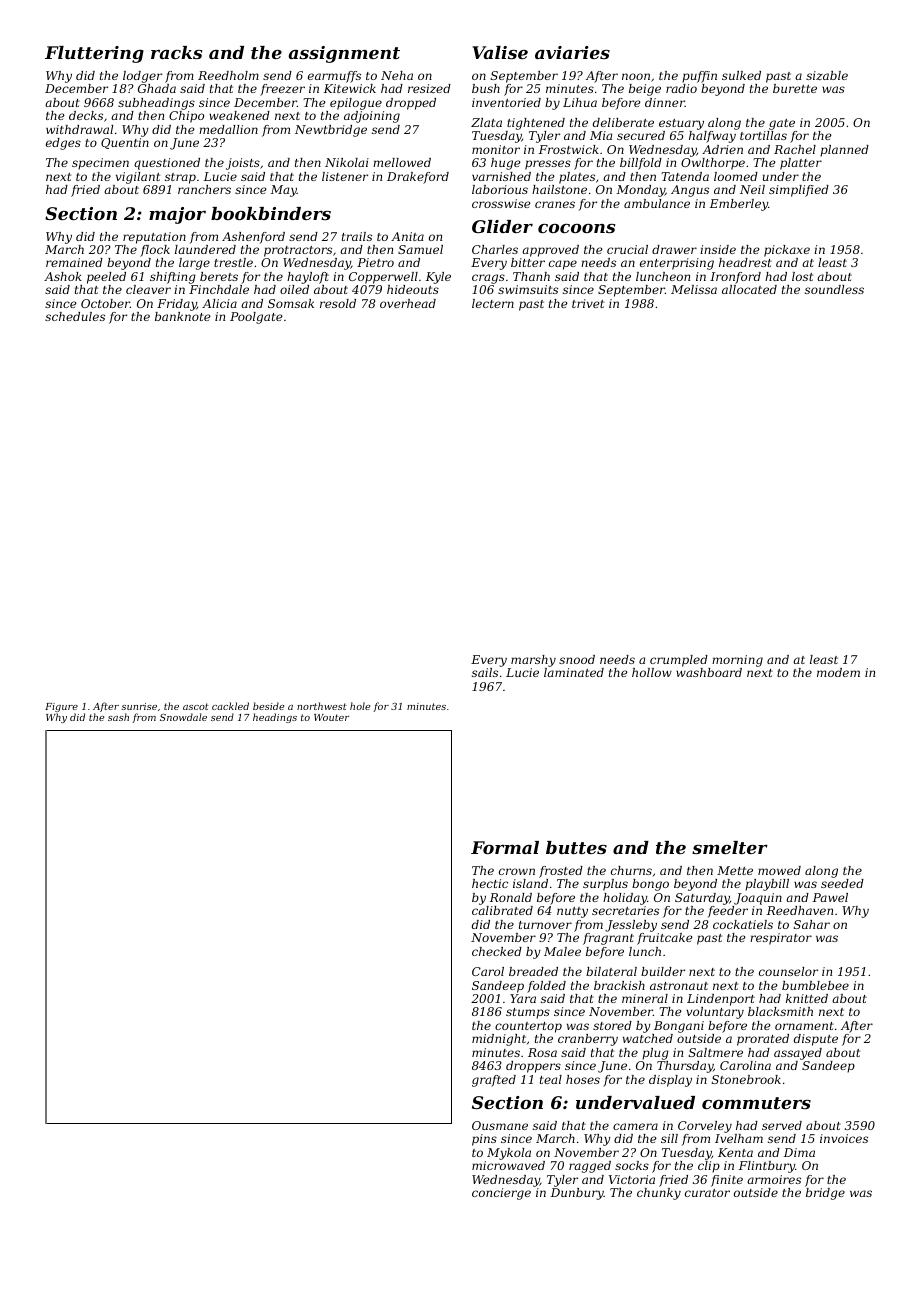 The image size is (924, 1308). Describe the element at coordinates (230, 706) in the screenshot. I see `cackled` at that location.
